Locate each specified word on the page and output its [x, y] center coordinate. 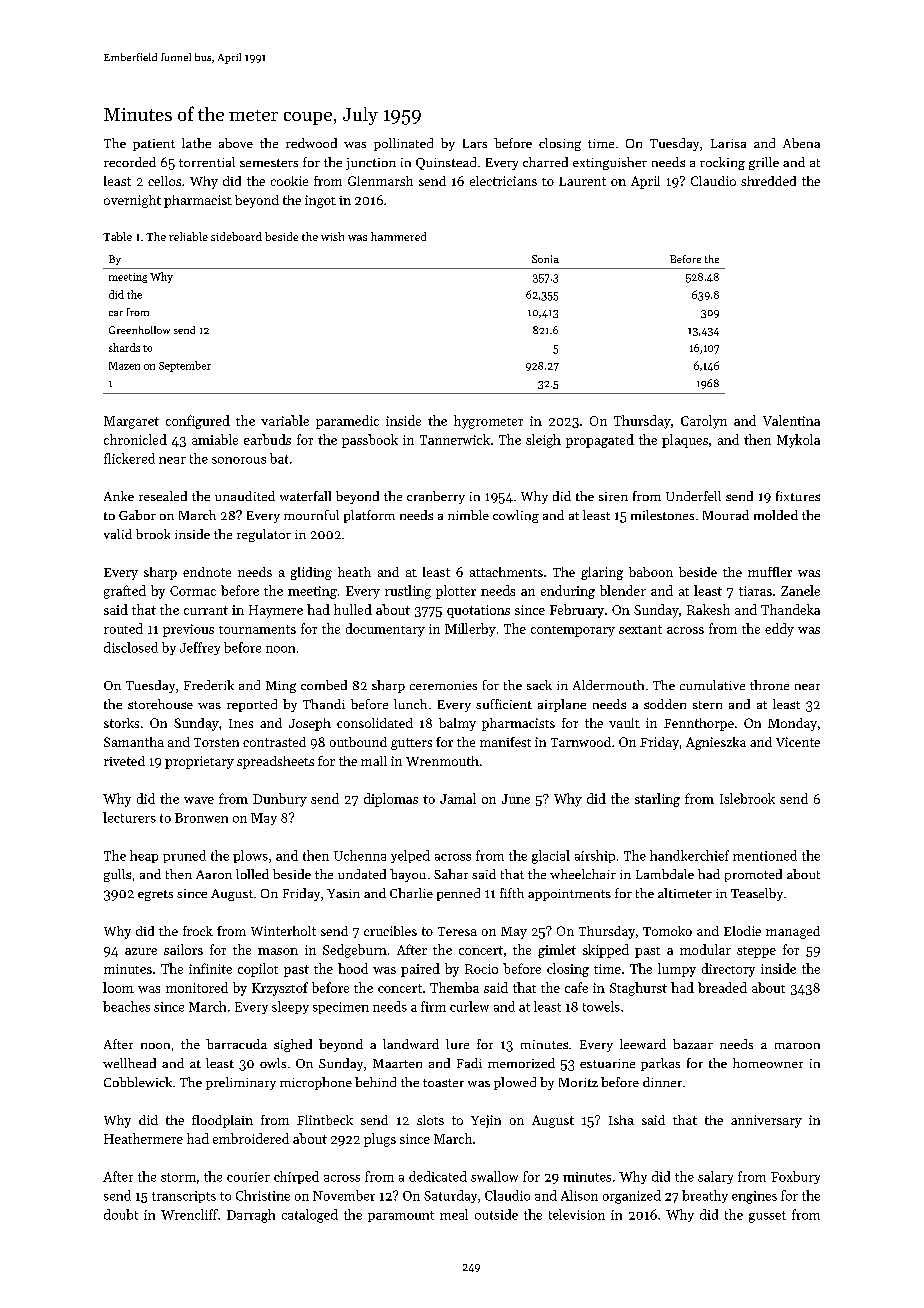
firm [433, 1006]
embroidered [251, 1138]
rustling [408, 592]
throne [769, 685]
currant [206, 610]
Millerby [470, 630]
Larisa [728, 143]
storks [121, 723]
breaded [722, 987]
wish [332, 236]
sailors [183, 949]
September [185, 366]
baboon [651, 572]
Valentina [791, 420]
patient [154, 145]
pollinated [403, 144]
